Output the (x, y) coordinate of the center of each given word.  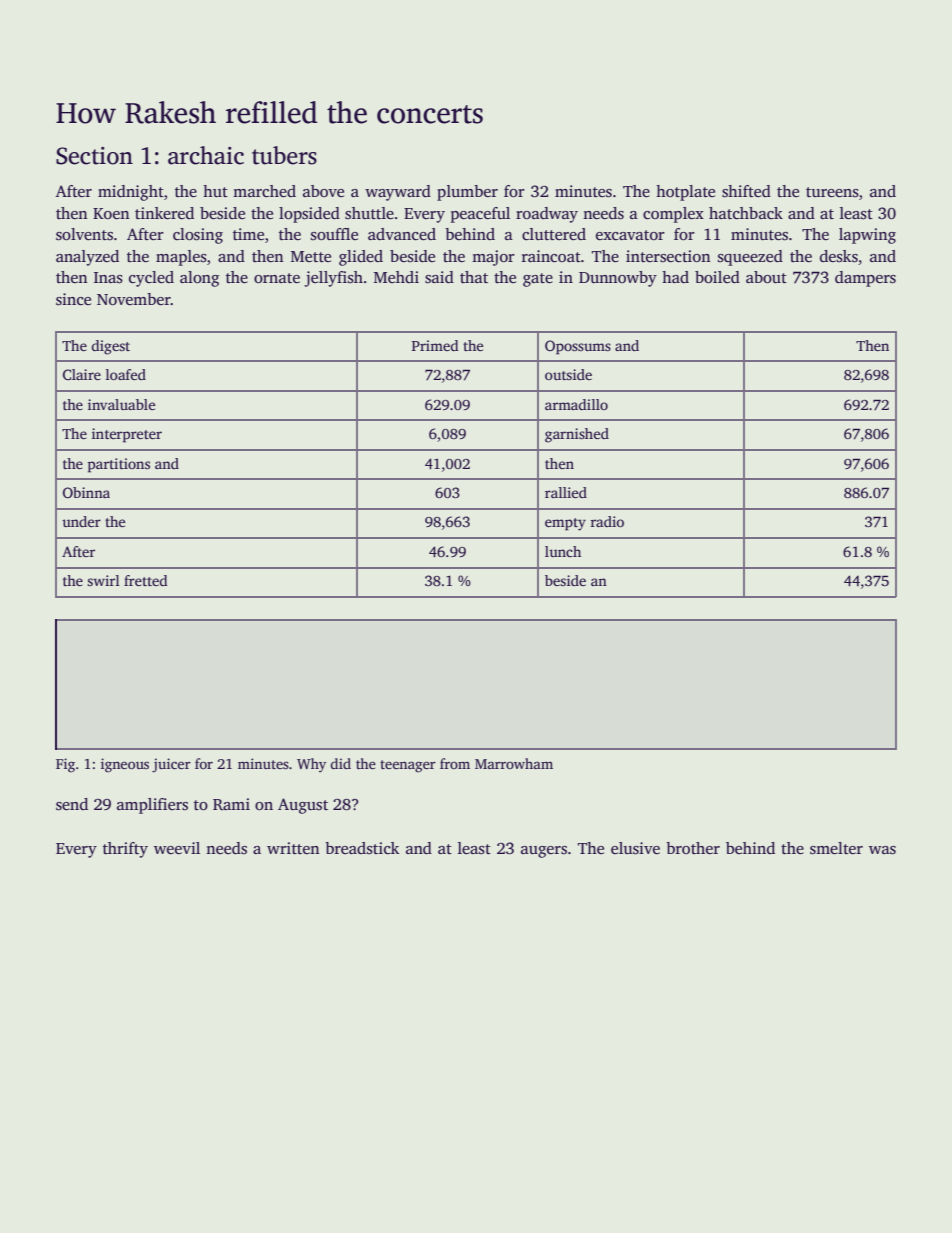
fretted (146, 580)
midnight (131, 193)
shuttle (369, 213)
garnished (577, 435)
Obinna (86, 492)
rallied (566, 492)
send (72, 804)
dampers (865, 279)
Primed (435, 345)
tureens (832, 192)
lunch (563, 551)
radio (607, 521)
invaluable (121, 404)
